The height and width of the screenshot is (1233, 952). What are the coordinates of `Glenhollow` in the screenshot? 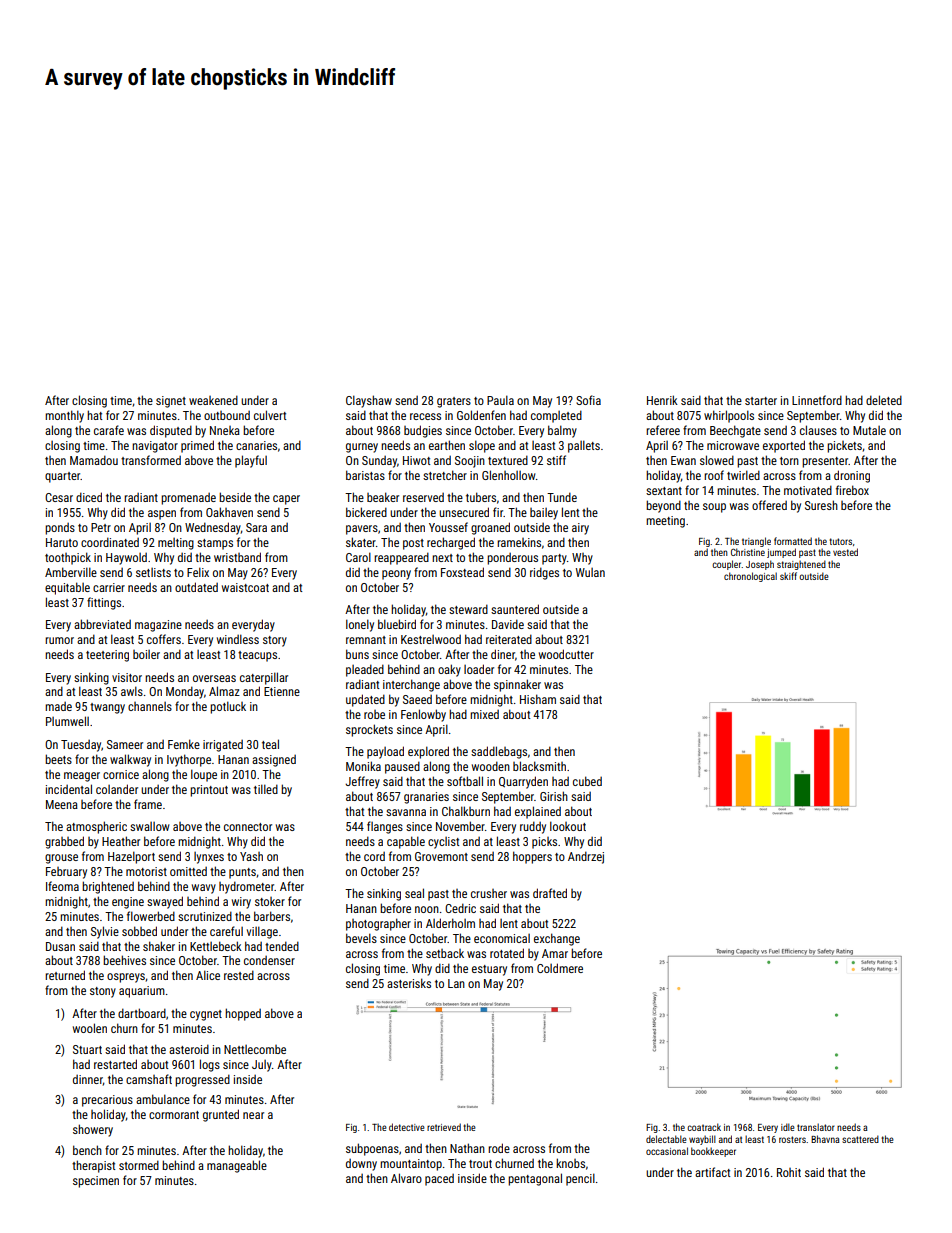 It's located at (509, 475).
